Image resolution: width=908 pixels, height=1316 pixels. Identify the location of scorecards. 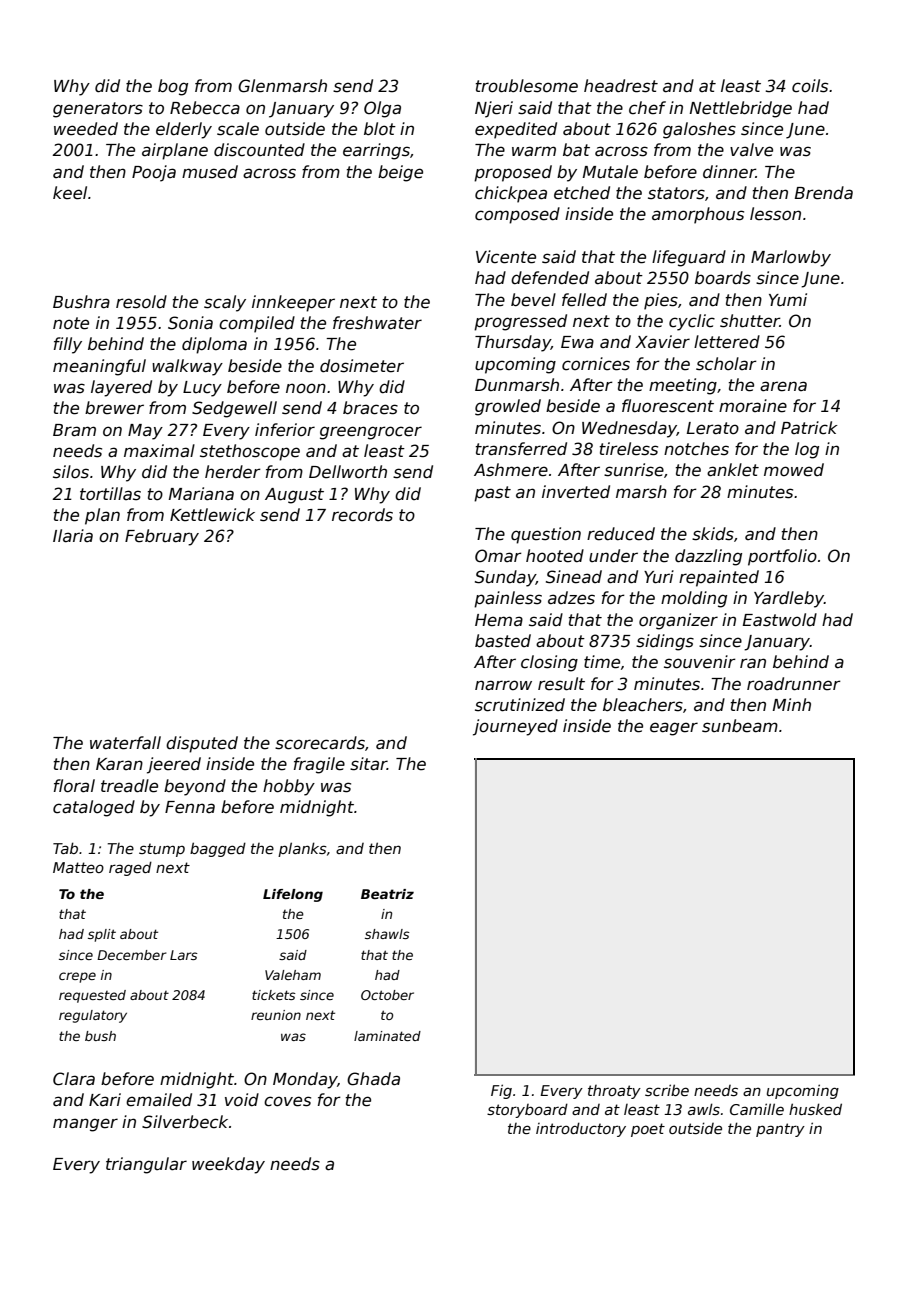
(320, 743).
